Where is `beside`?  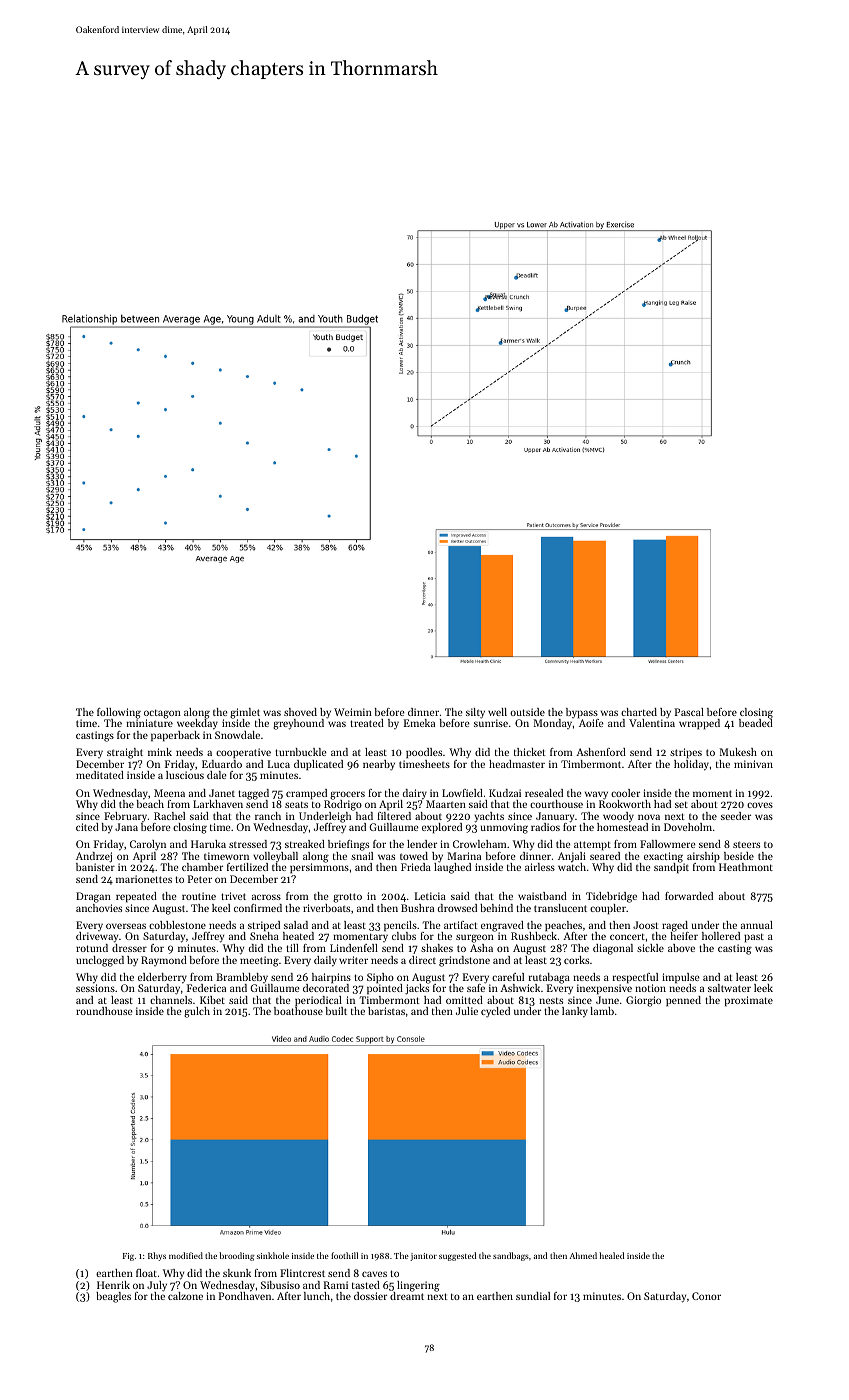
beside is located at coordinates (739, 856).
